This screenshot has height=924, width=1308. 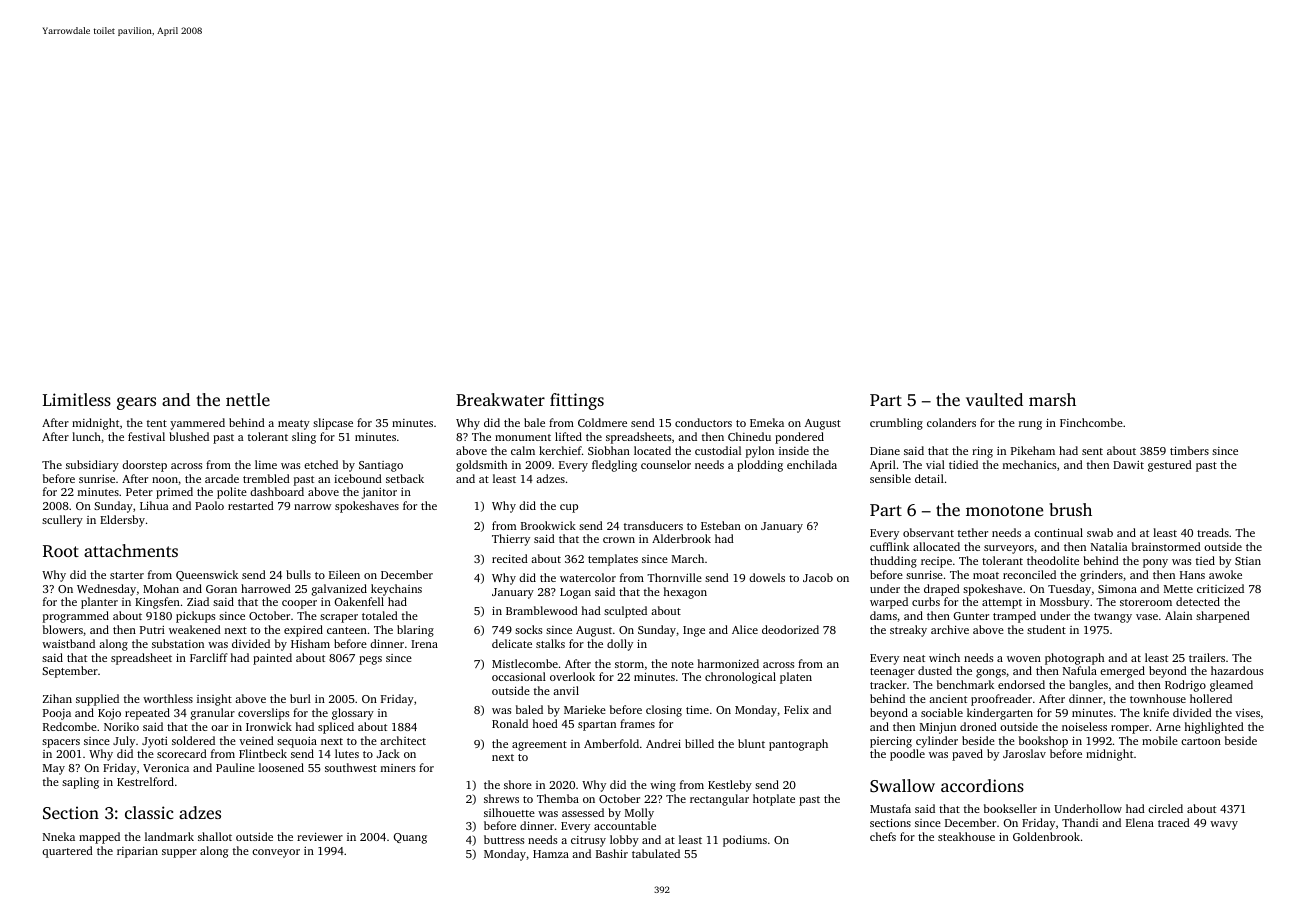 What do you see at coordinates (1092, 451) in the screenshot?
I see `sent` at bounding box center [1092, 451].
